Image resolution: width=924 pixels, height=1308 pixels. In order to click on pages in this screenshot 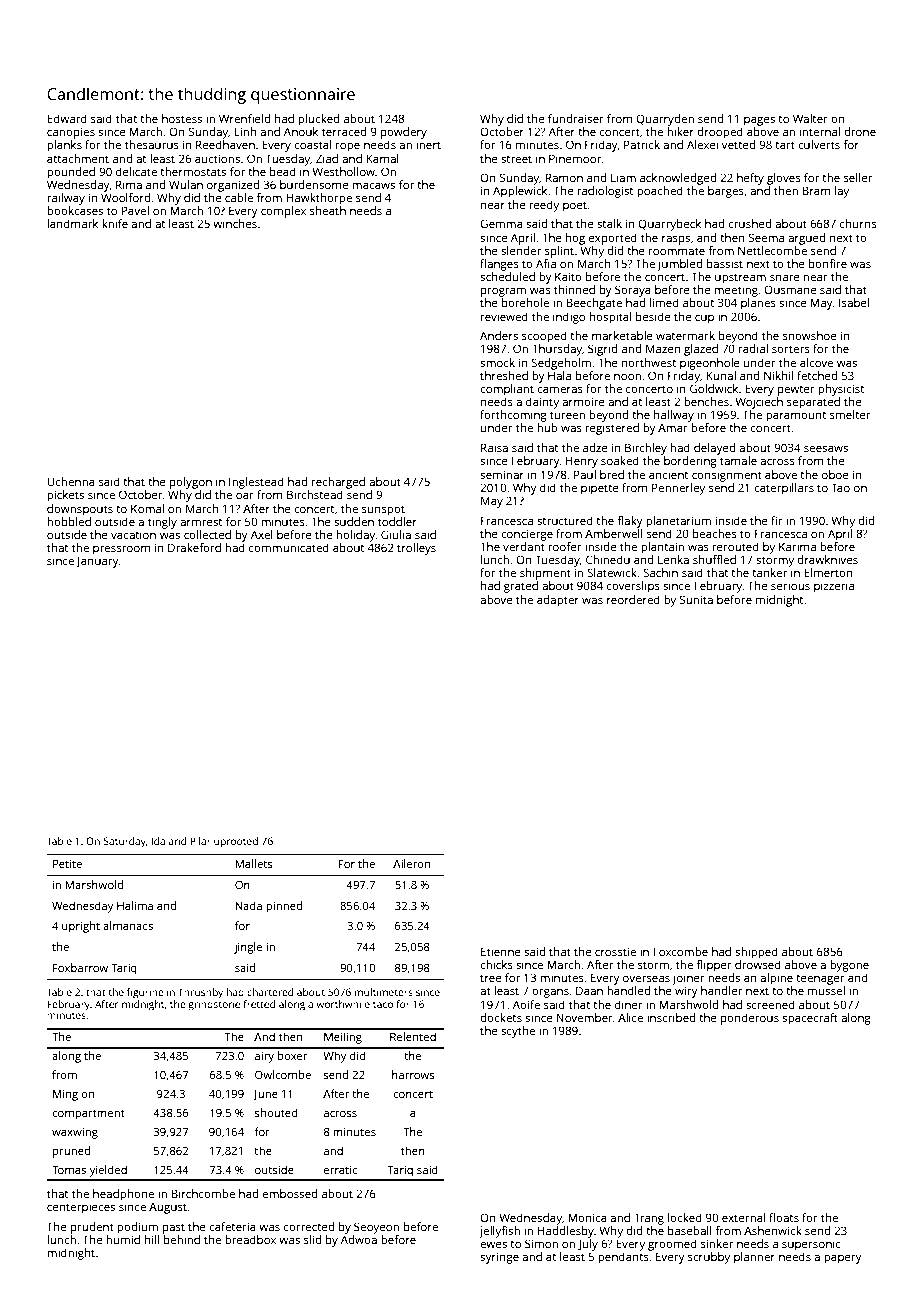, I will do `click(759, 121)`.
